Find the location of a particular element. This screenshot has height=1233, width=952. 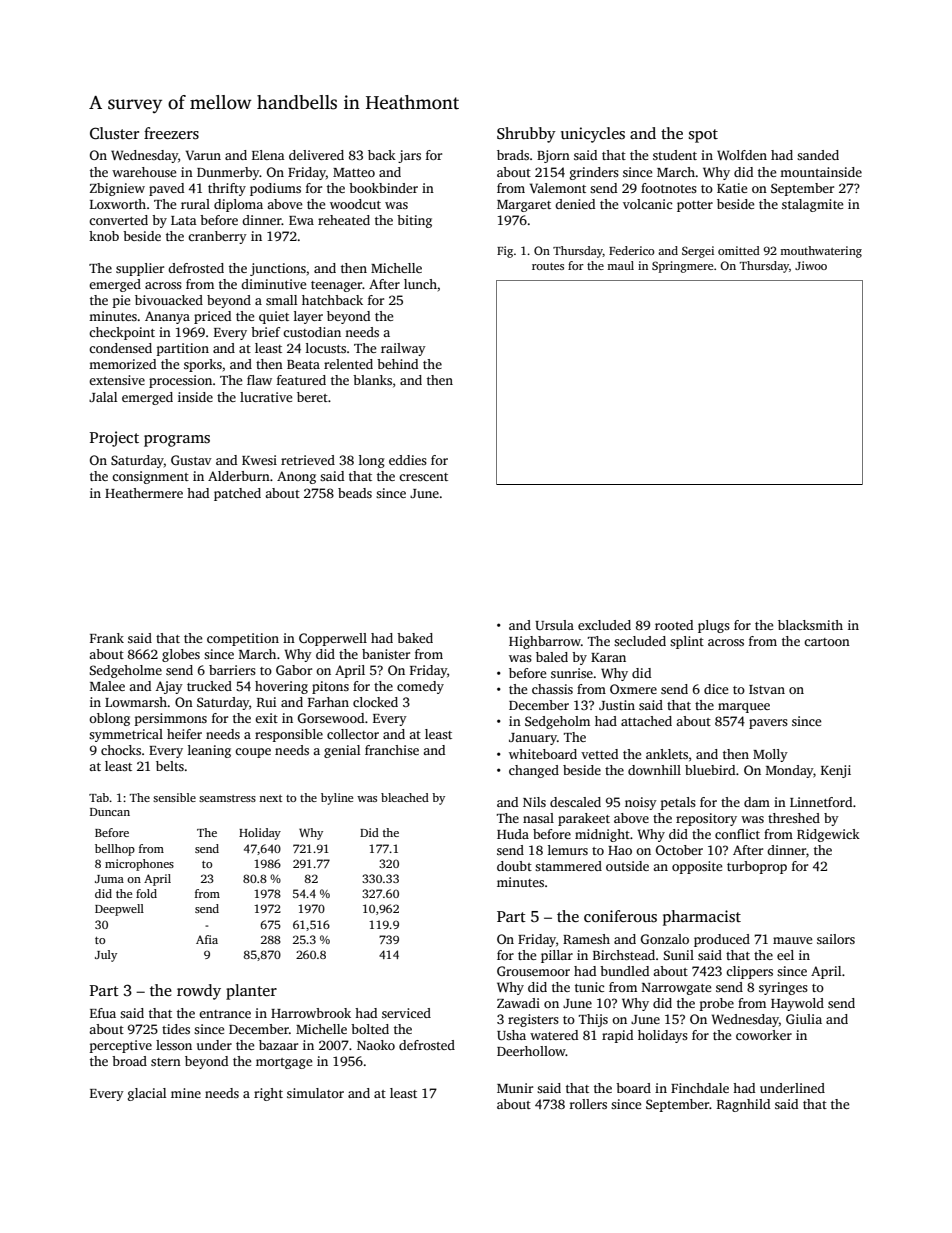

crescent is located at coordinates (423, 477).
